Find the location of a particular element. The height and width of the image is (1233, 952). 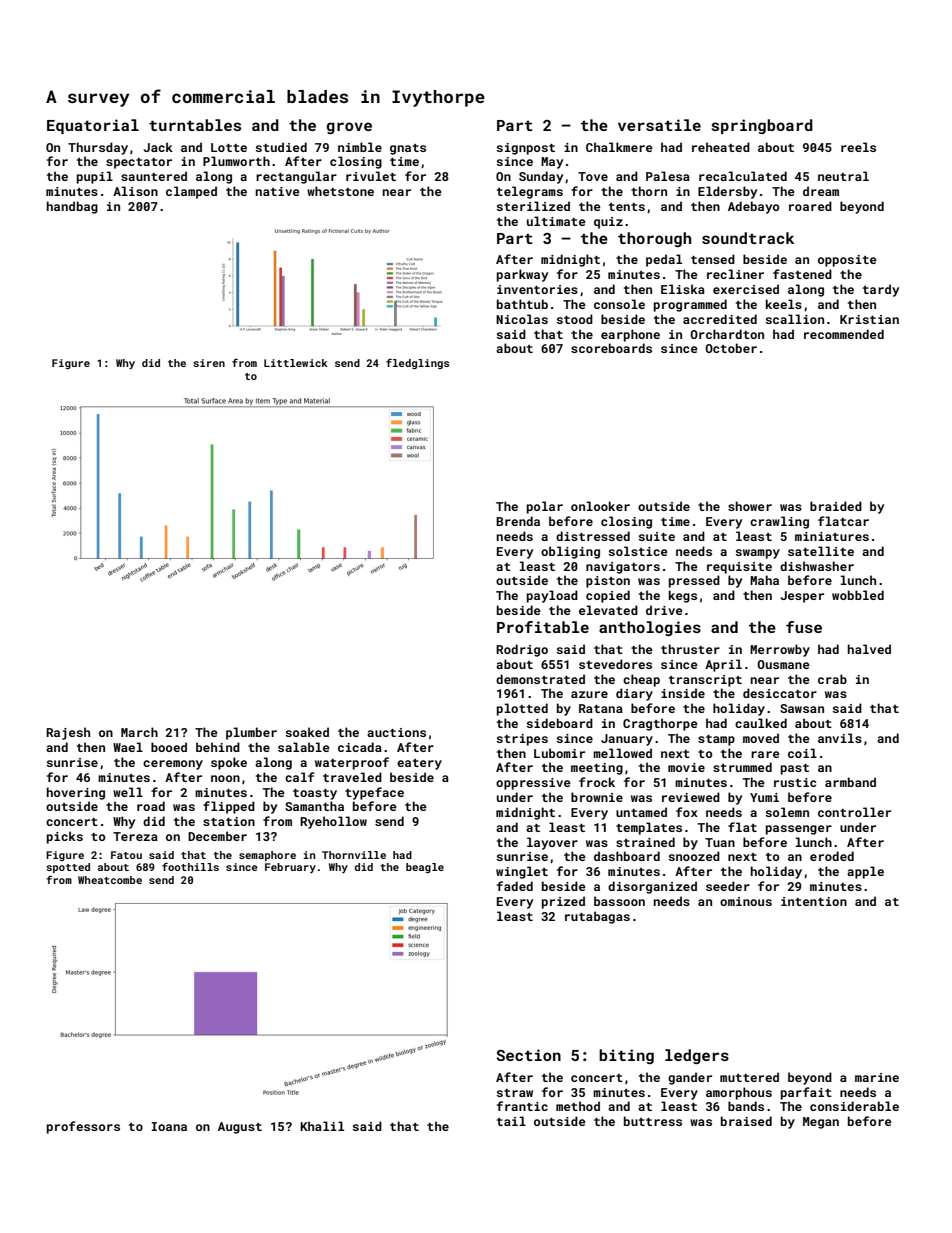

amorphous is located at coordinates (739, 1093).
